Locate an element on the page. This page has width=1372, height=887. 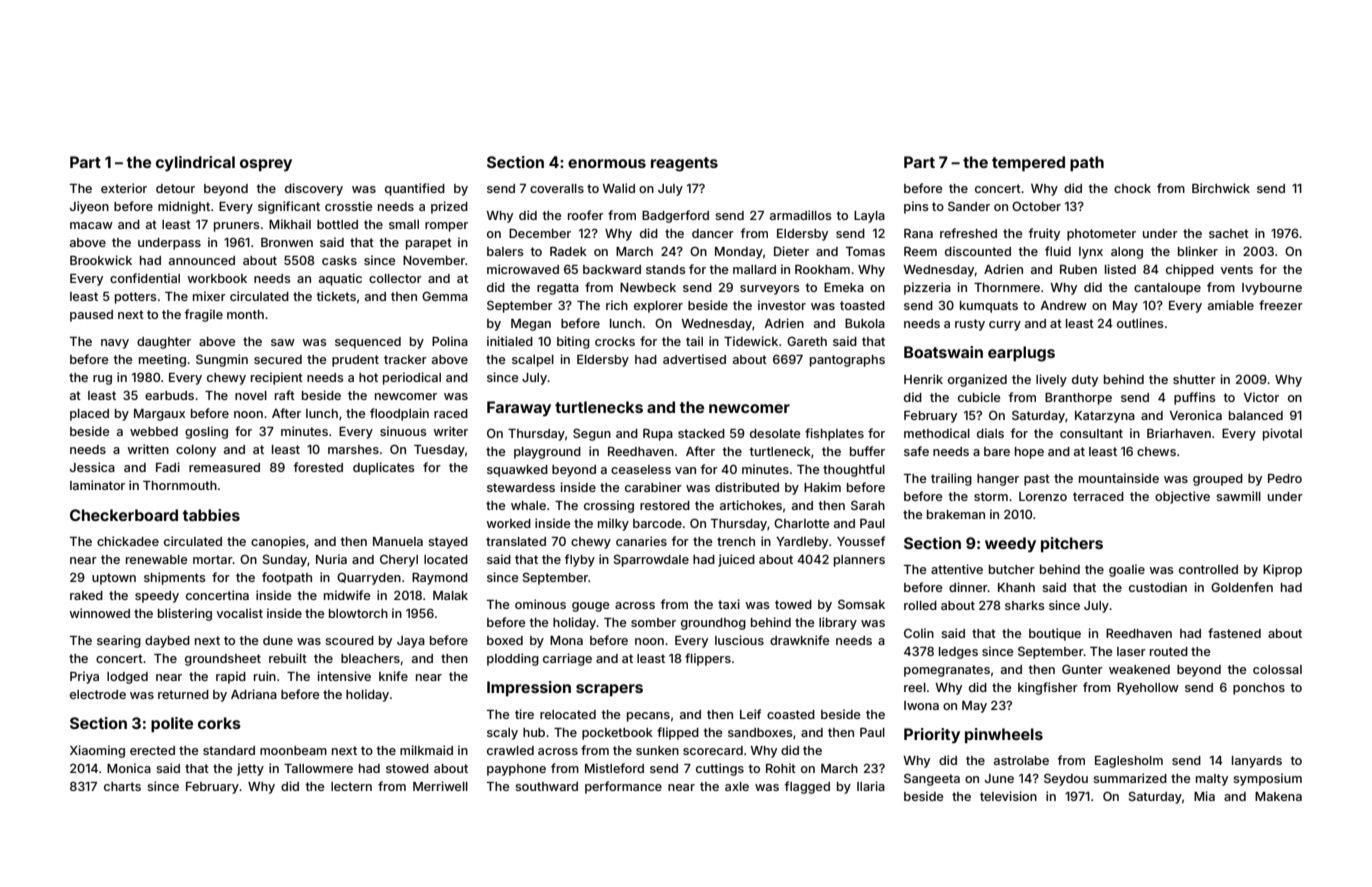
discovery is located at coordinates (314, 189).
